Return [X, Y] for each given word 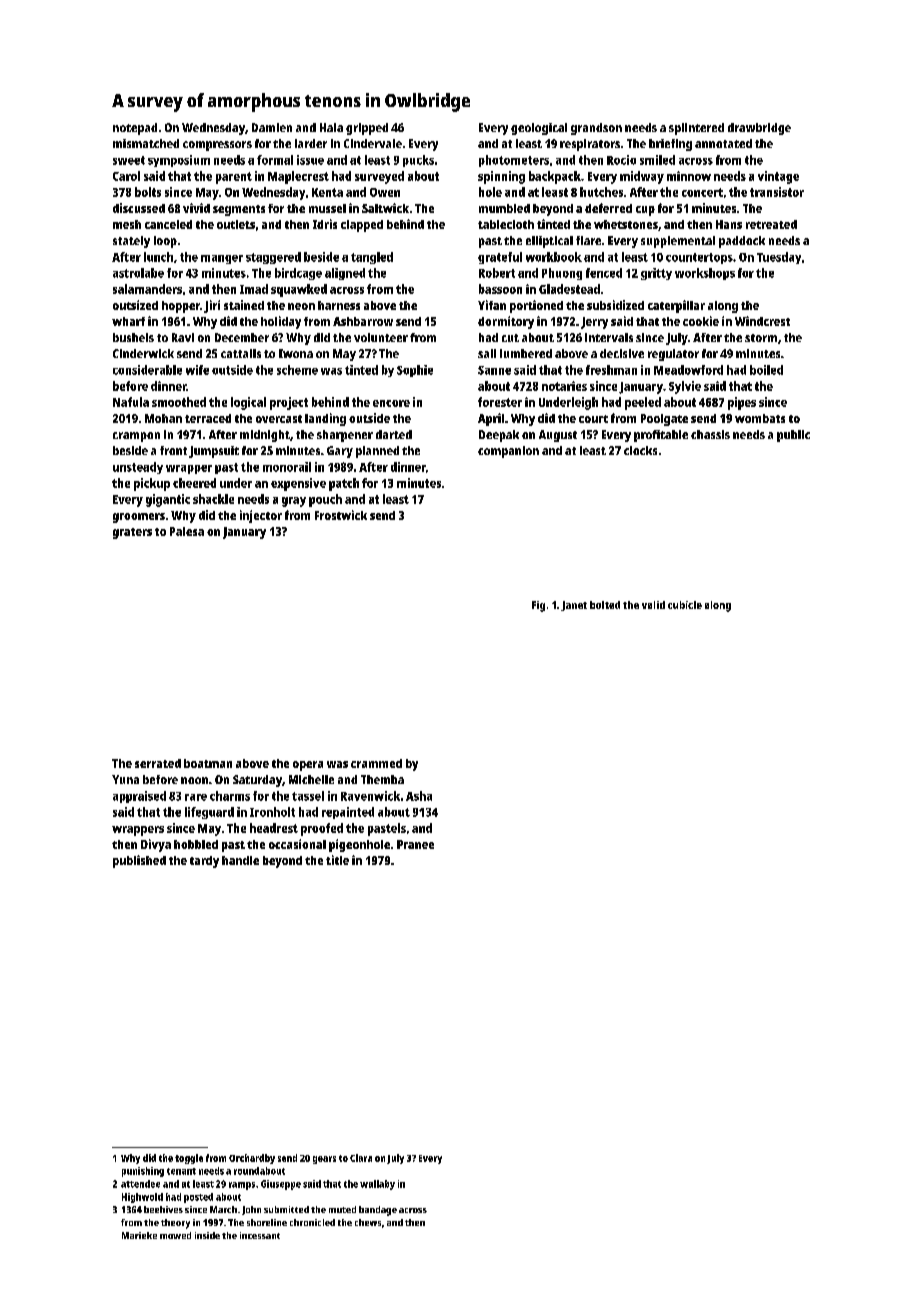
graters [132, 533]
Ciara [361, 1158]
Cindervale [373, 143]
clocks [640, 450]
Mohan [163, 418]
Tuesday [779, 258]
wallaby [377, 1185]
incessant [260, 1235]
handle [240, 860]
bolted [605, 605]
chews [368, 1222]
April [491, 419]
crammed [376, 763]
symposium [179, 161]
